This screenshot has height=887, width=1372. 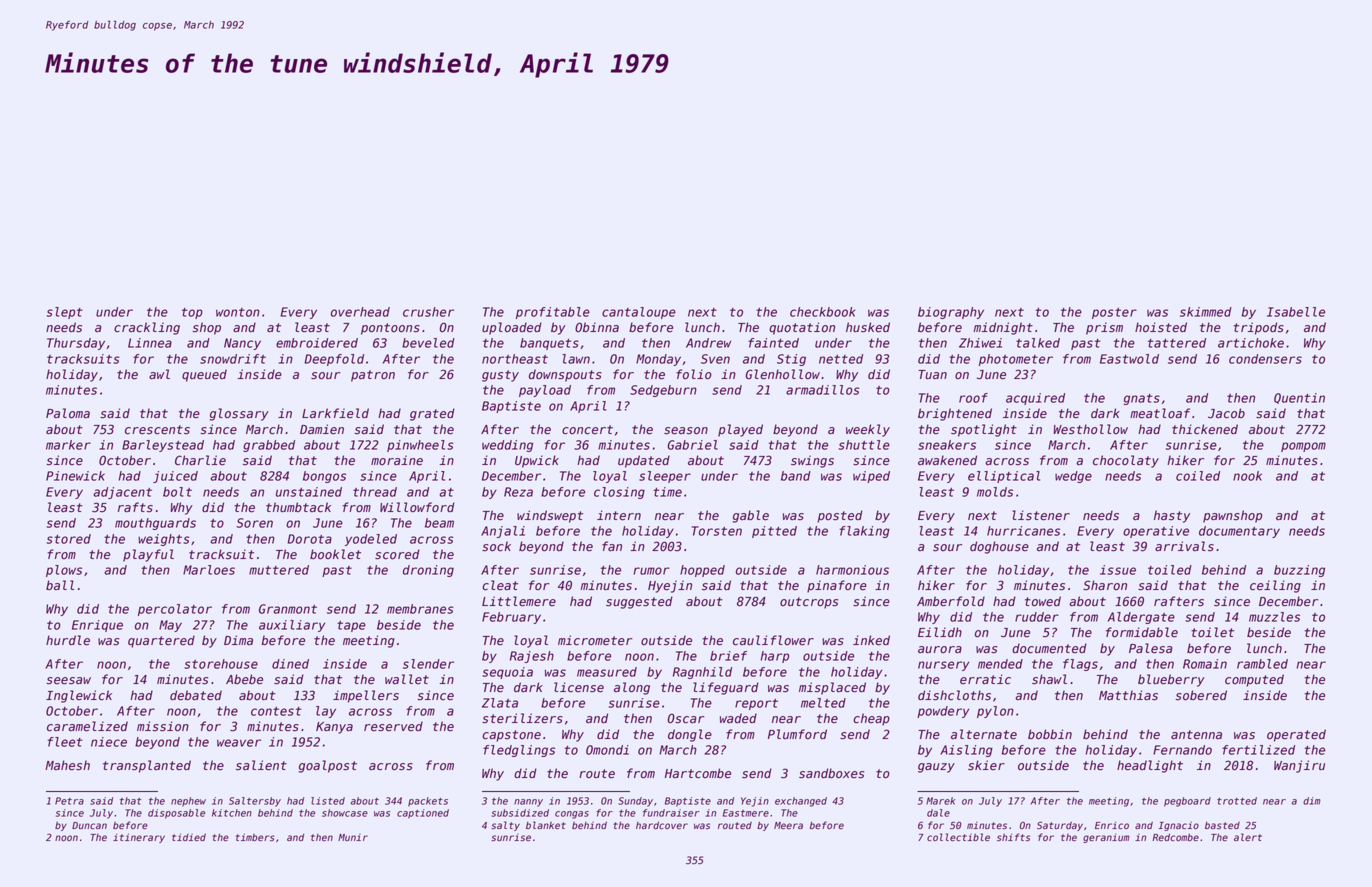 What do you see at coordinates (823, 703) in the screenshot?
I see `melted` at bounding box center [823, 703].
